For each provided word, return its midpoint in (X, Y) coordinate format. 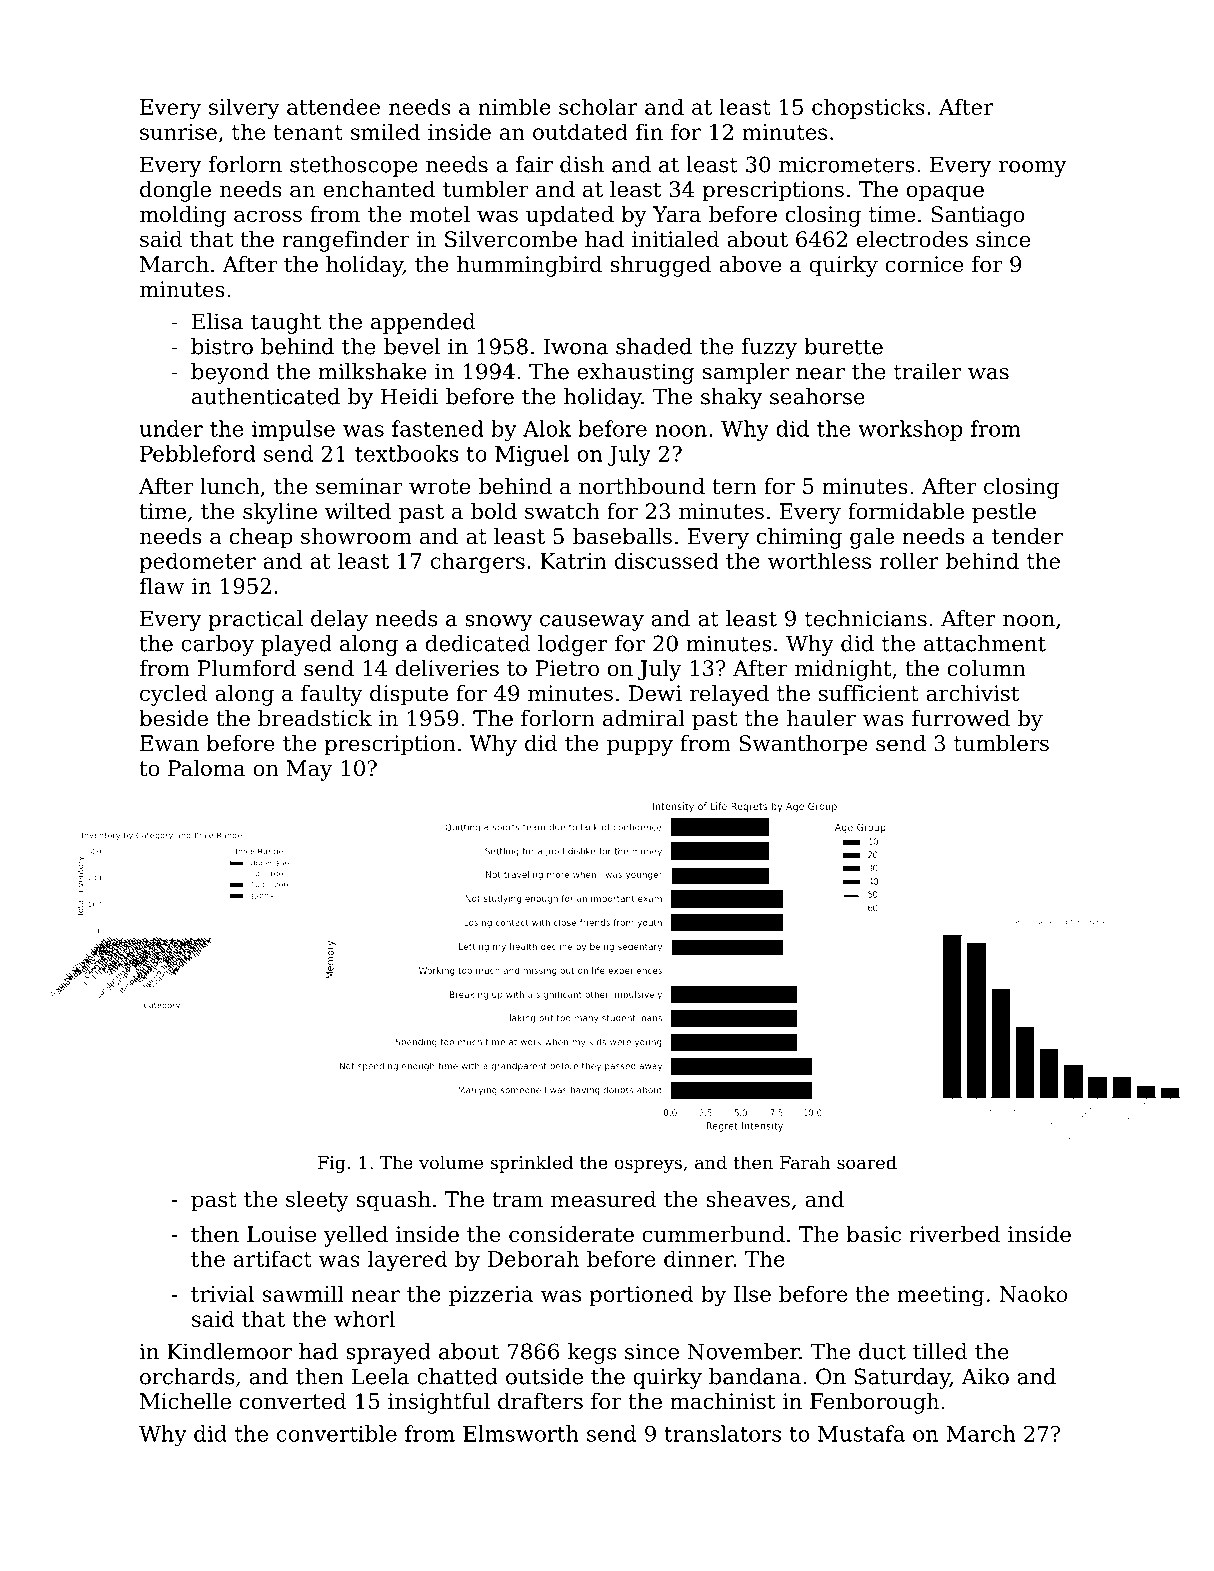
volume (451, 1162)
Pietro (567, 668)
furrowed (961, 718)
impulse (293, 430)
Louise (281, 1234)
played (296, 645)
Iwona (576, 346)
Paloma (206, 768)
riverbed (954, 1234)
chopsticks (868, 108)
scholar (598, 106)
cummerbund (713, 1234)
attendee (333, 106)
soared (867, 1162)
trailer (927, 371)
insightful (439, 1403)
